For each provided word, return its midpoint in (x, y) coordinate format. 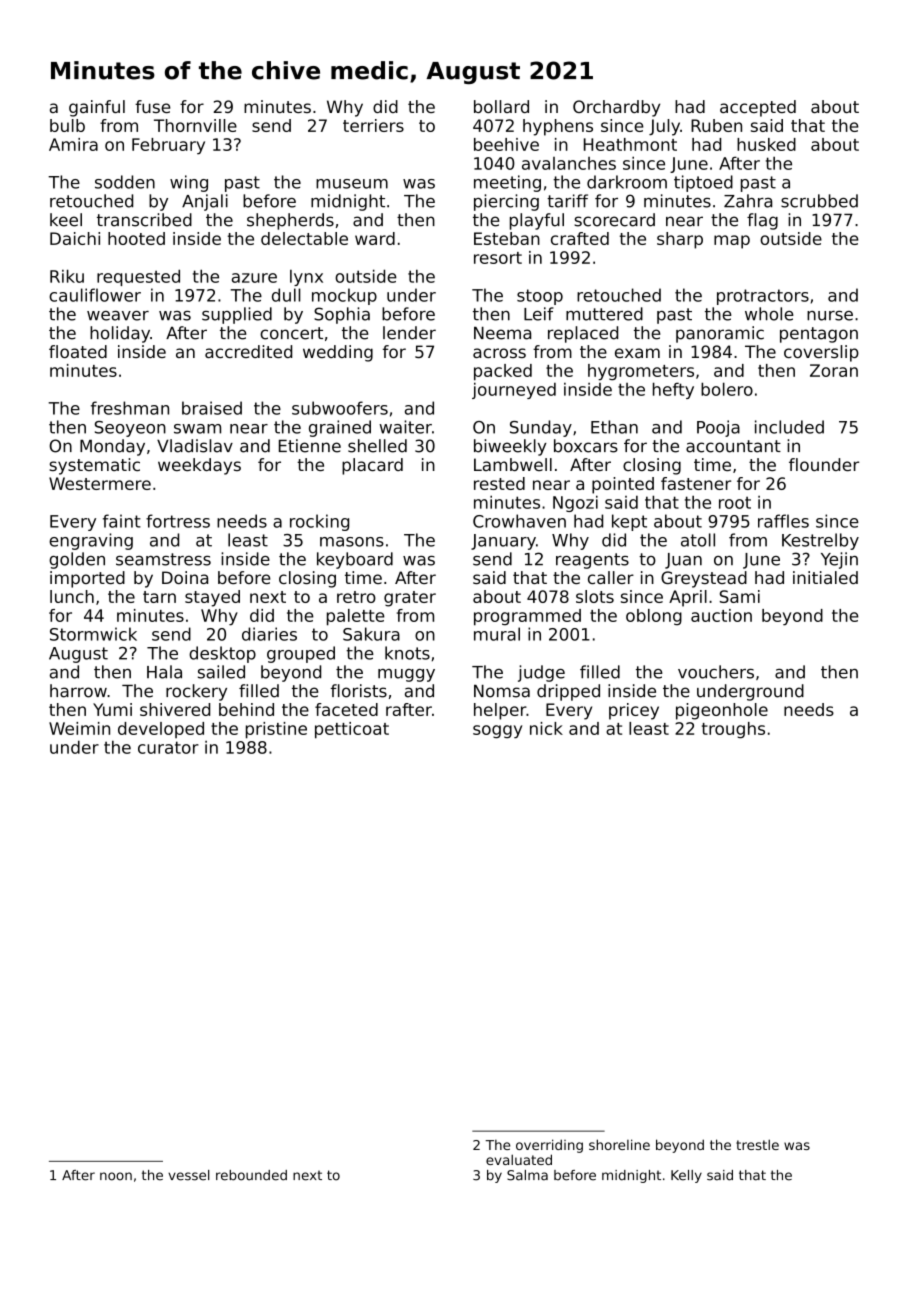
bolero (727, 389)
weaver (118, 316)
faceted (346, 709)
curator (168, 747)
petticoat (352, 730)
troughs (733, 730)
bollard (501, 106)
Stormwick (93, 634)
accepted (758, 108)
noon (116, 1176)
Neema (502, 333)
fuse (152, 106)
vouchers (716, 672)
